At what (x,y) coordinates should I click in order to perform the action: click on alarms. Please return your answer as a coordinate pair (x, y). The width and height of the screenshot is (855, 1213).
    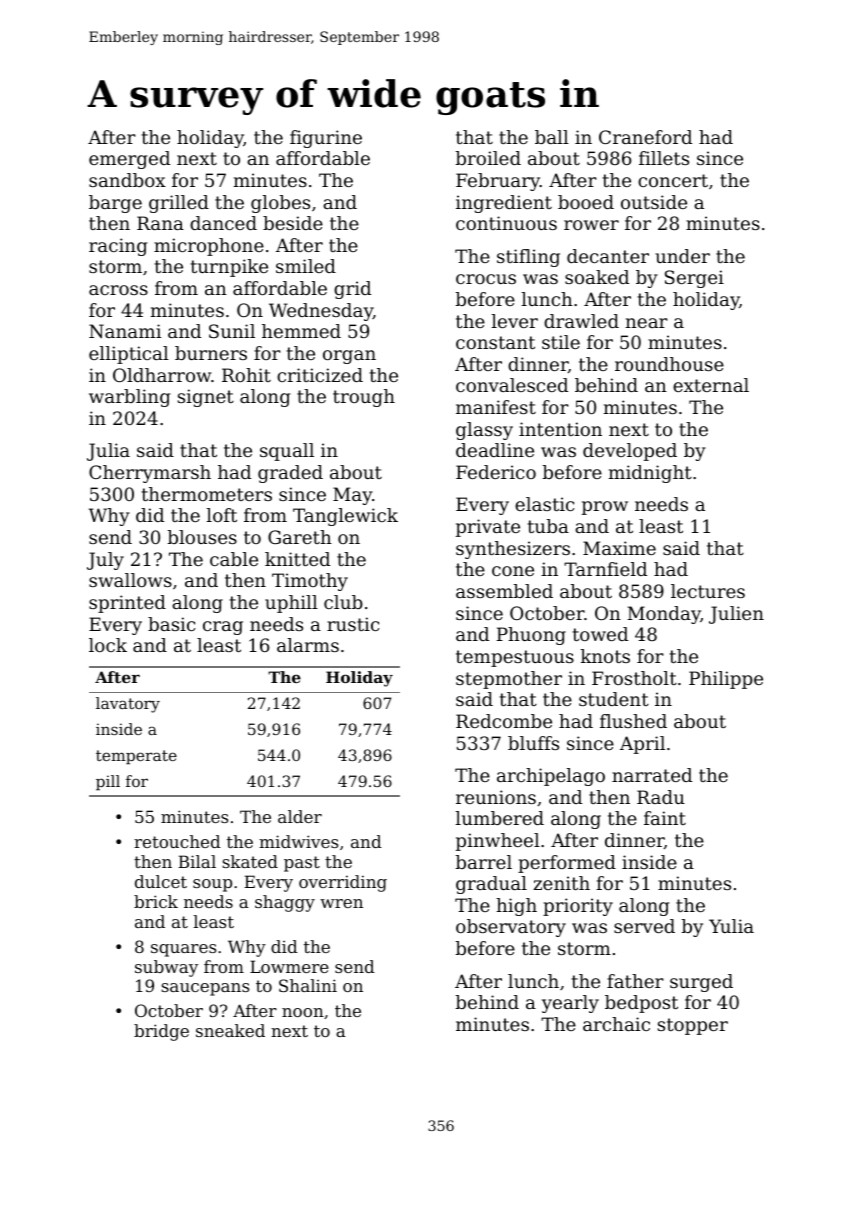
    Looking at the image, I should click on (308, 645).
